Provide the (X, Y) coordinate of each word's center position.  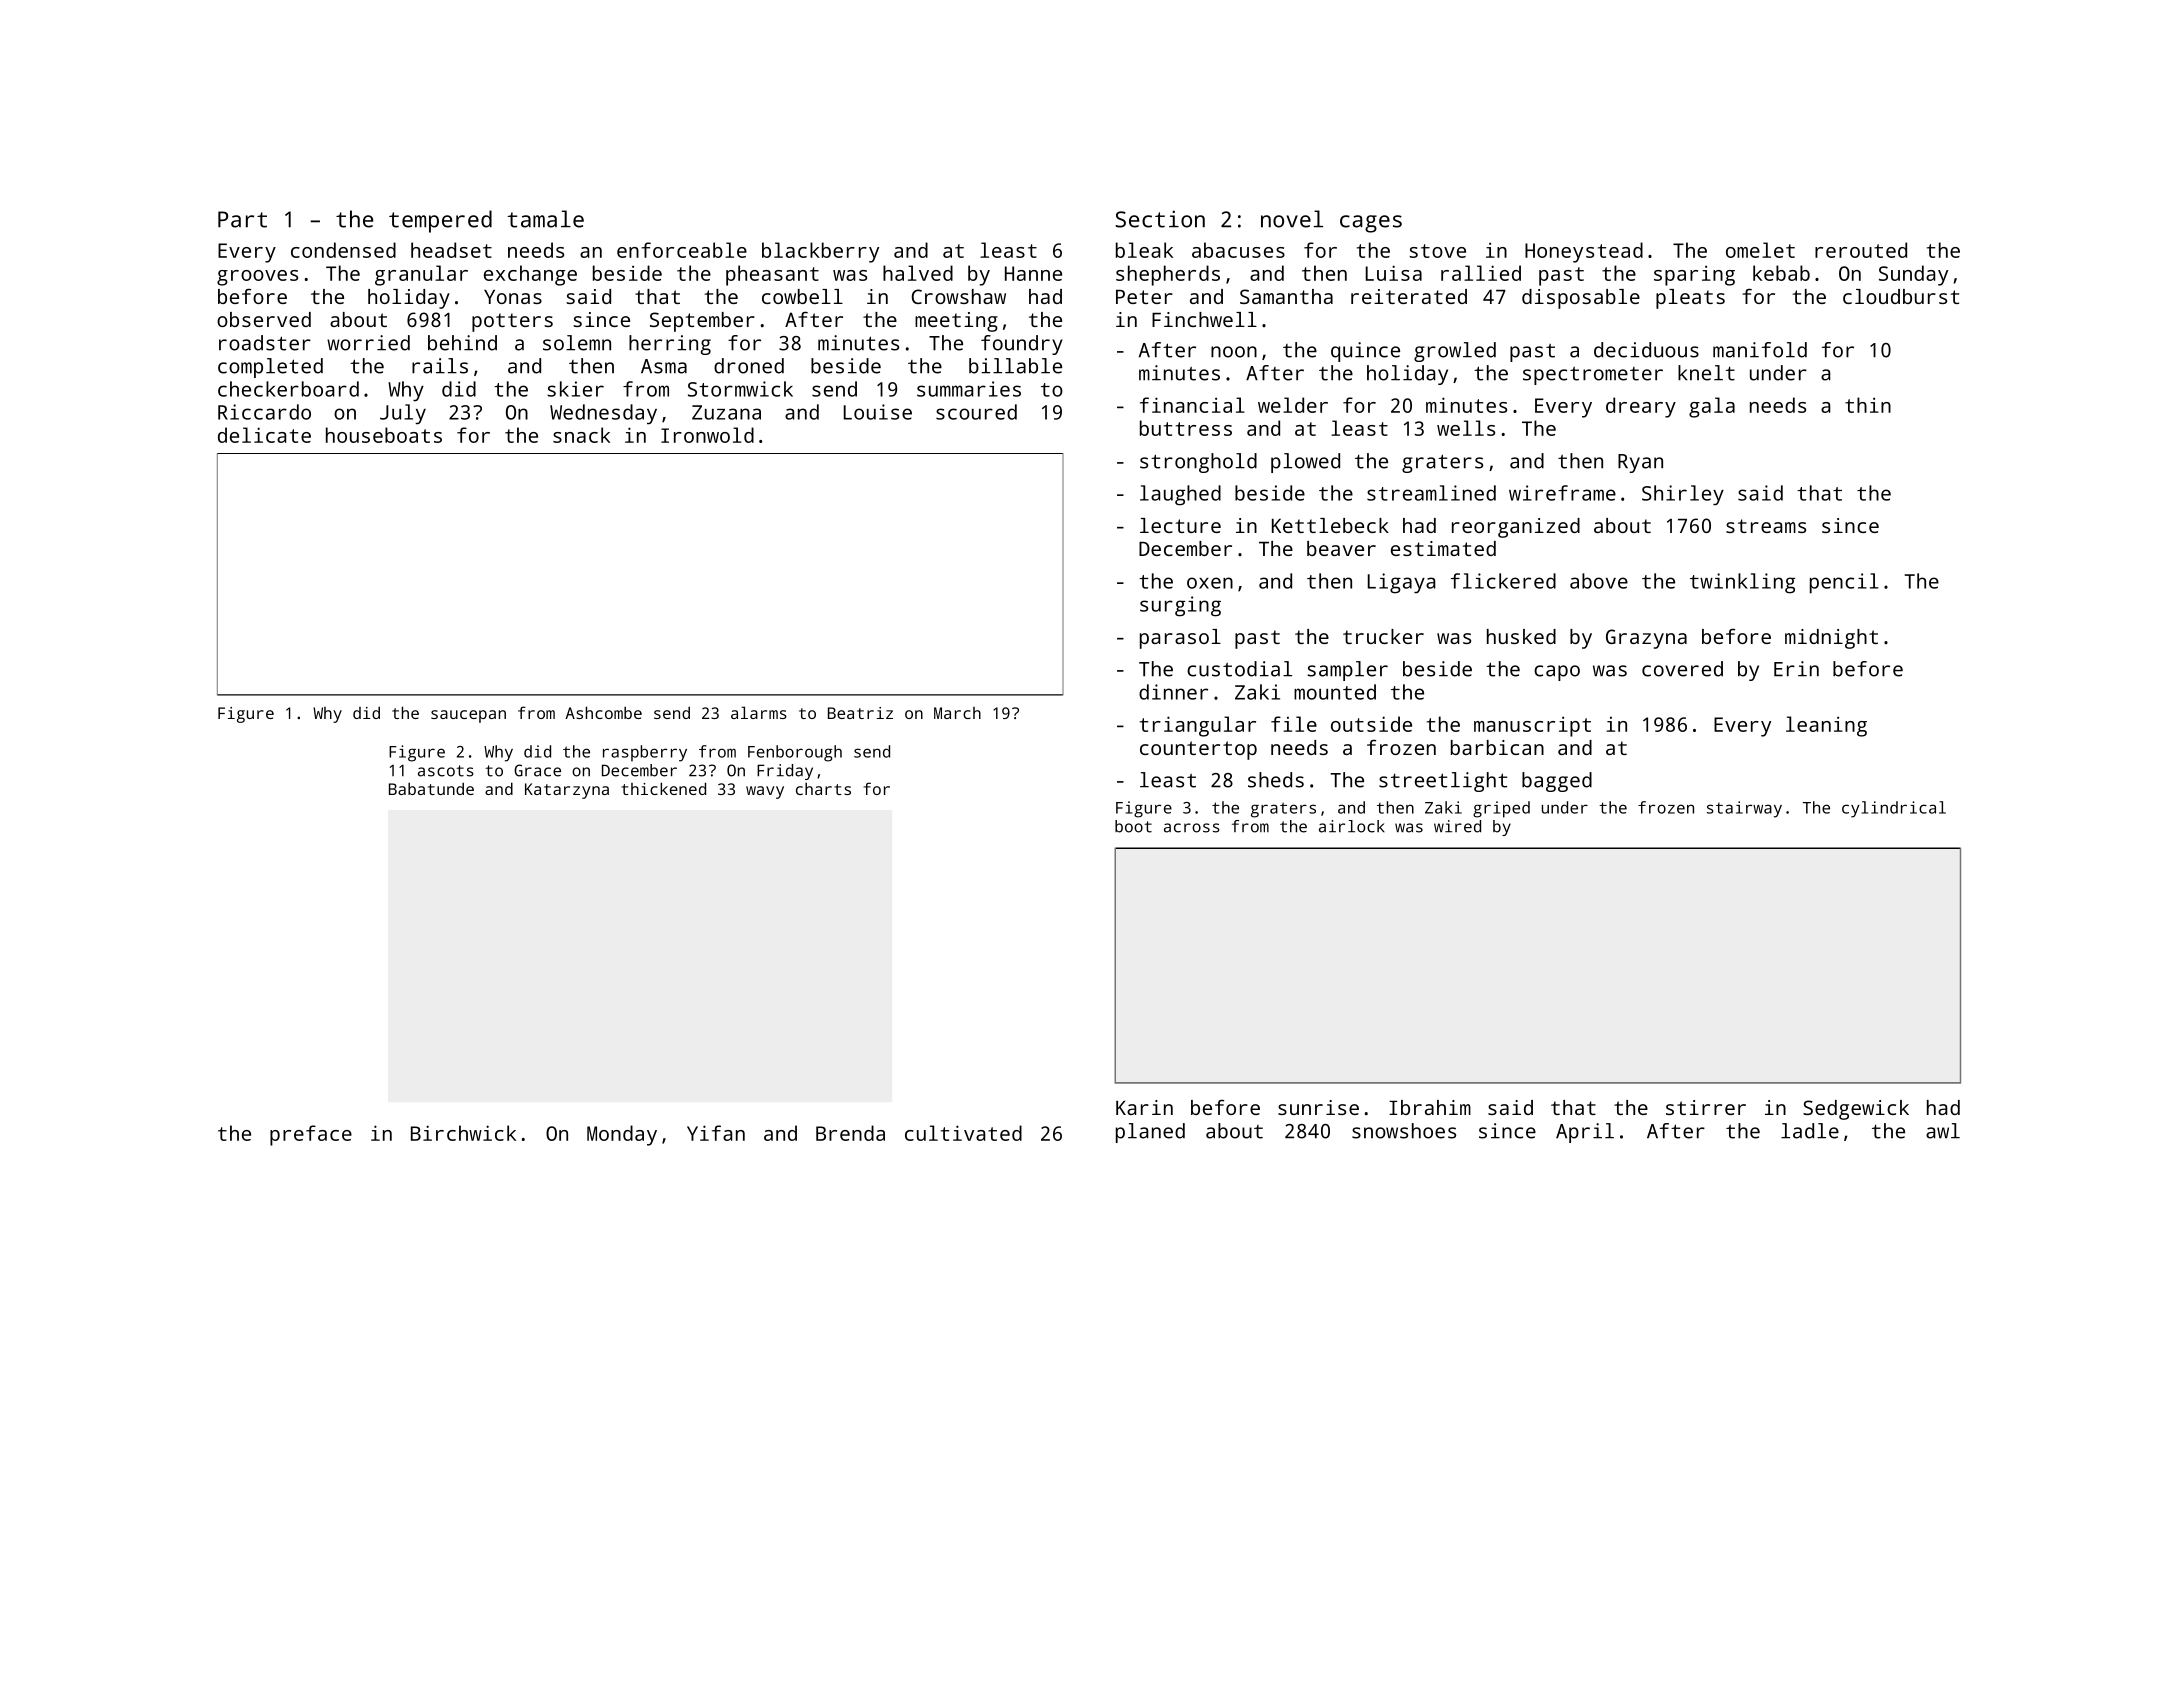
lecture (1180, 525)
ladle (1810, 1131)
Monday (622, 1135)
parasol (1180, 639)
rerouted (1861, 250)
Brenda (850, 1133)
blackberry (820, 252)
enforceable (682, 250)
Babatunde (431, 788)
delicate (264, 435)
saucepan (468, 716)
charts (823, 788)
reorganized (1516, 528)
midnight (1831, 639)
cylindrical (1894, 809)
